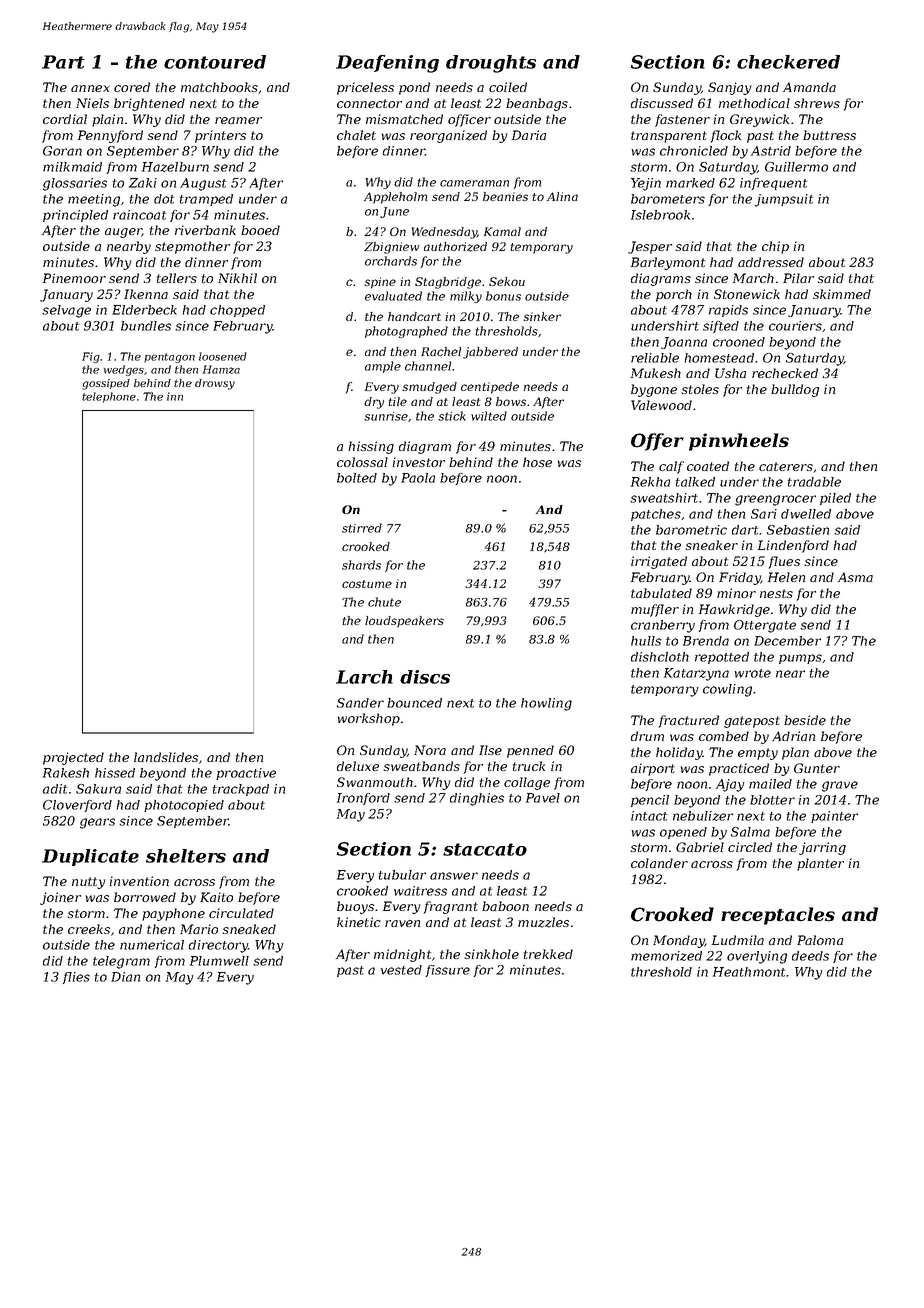 The width and height of the screenshot is (924, 1308). What do you see at coordinates (125, 977) in the screenshot?
I see `Dian` at bounding box center [125, 977].
